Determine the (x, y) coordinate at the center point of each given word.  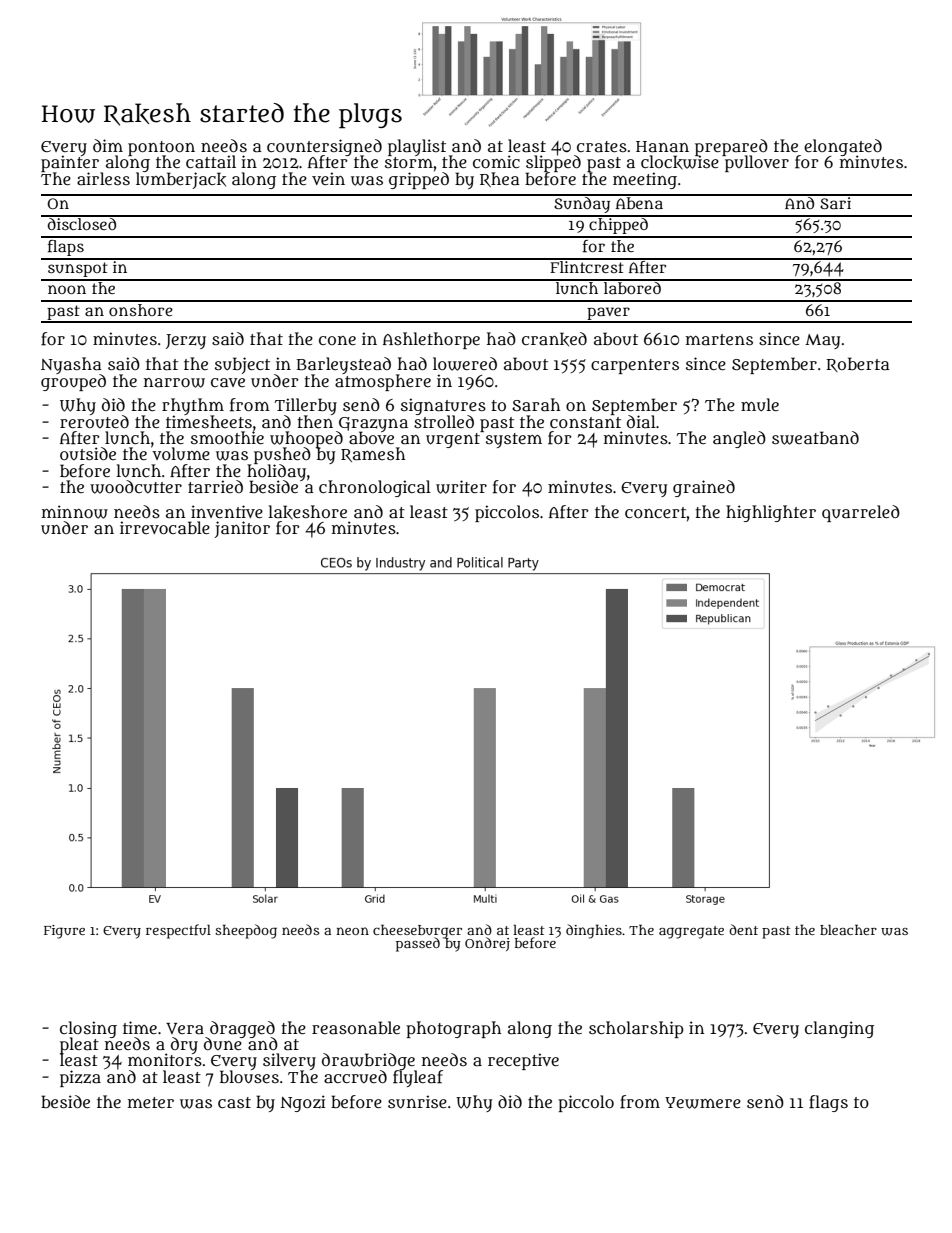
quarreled (861, 513)
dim (108, 145)
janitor (242, 529)
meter (151, 1102)
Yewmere (703, 1103)
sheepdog (246, 931)
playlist (417, 147)
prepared (731, 147)
